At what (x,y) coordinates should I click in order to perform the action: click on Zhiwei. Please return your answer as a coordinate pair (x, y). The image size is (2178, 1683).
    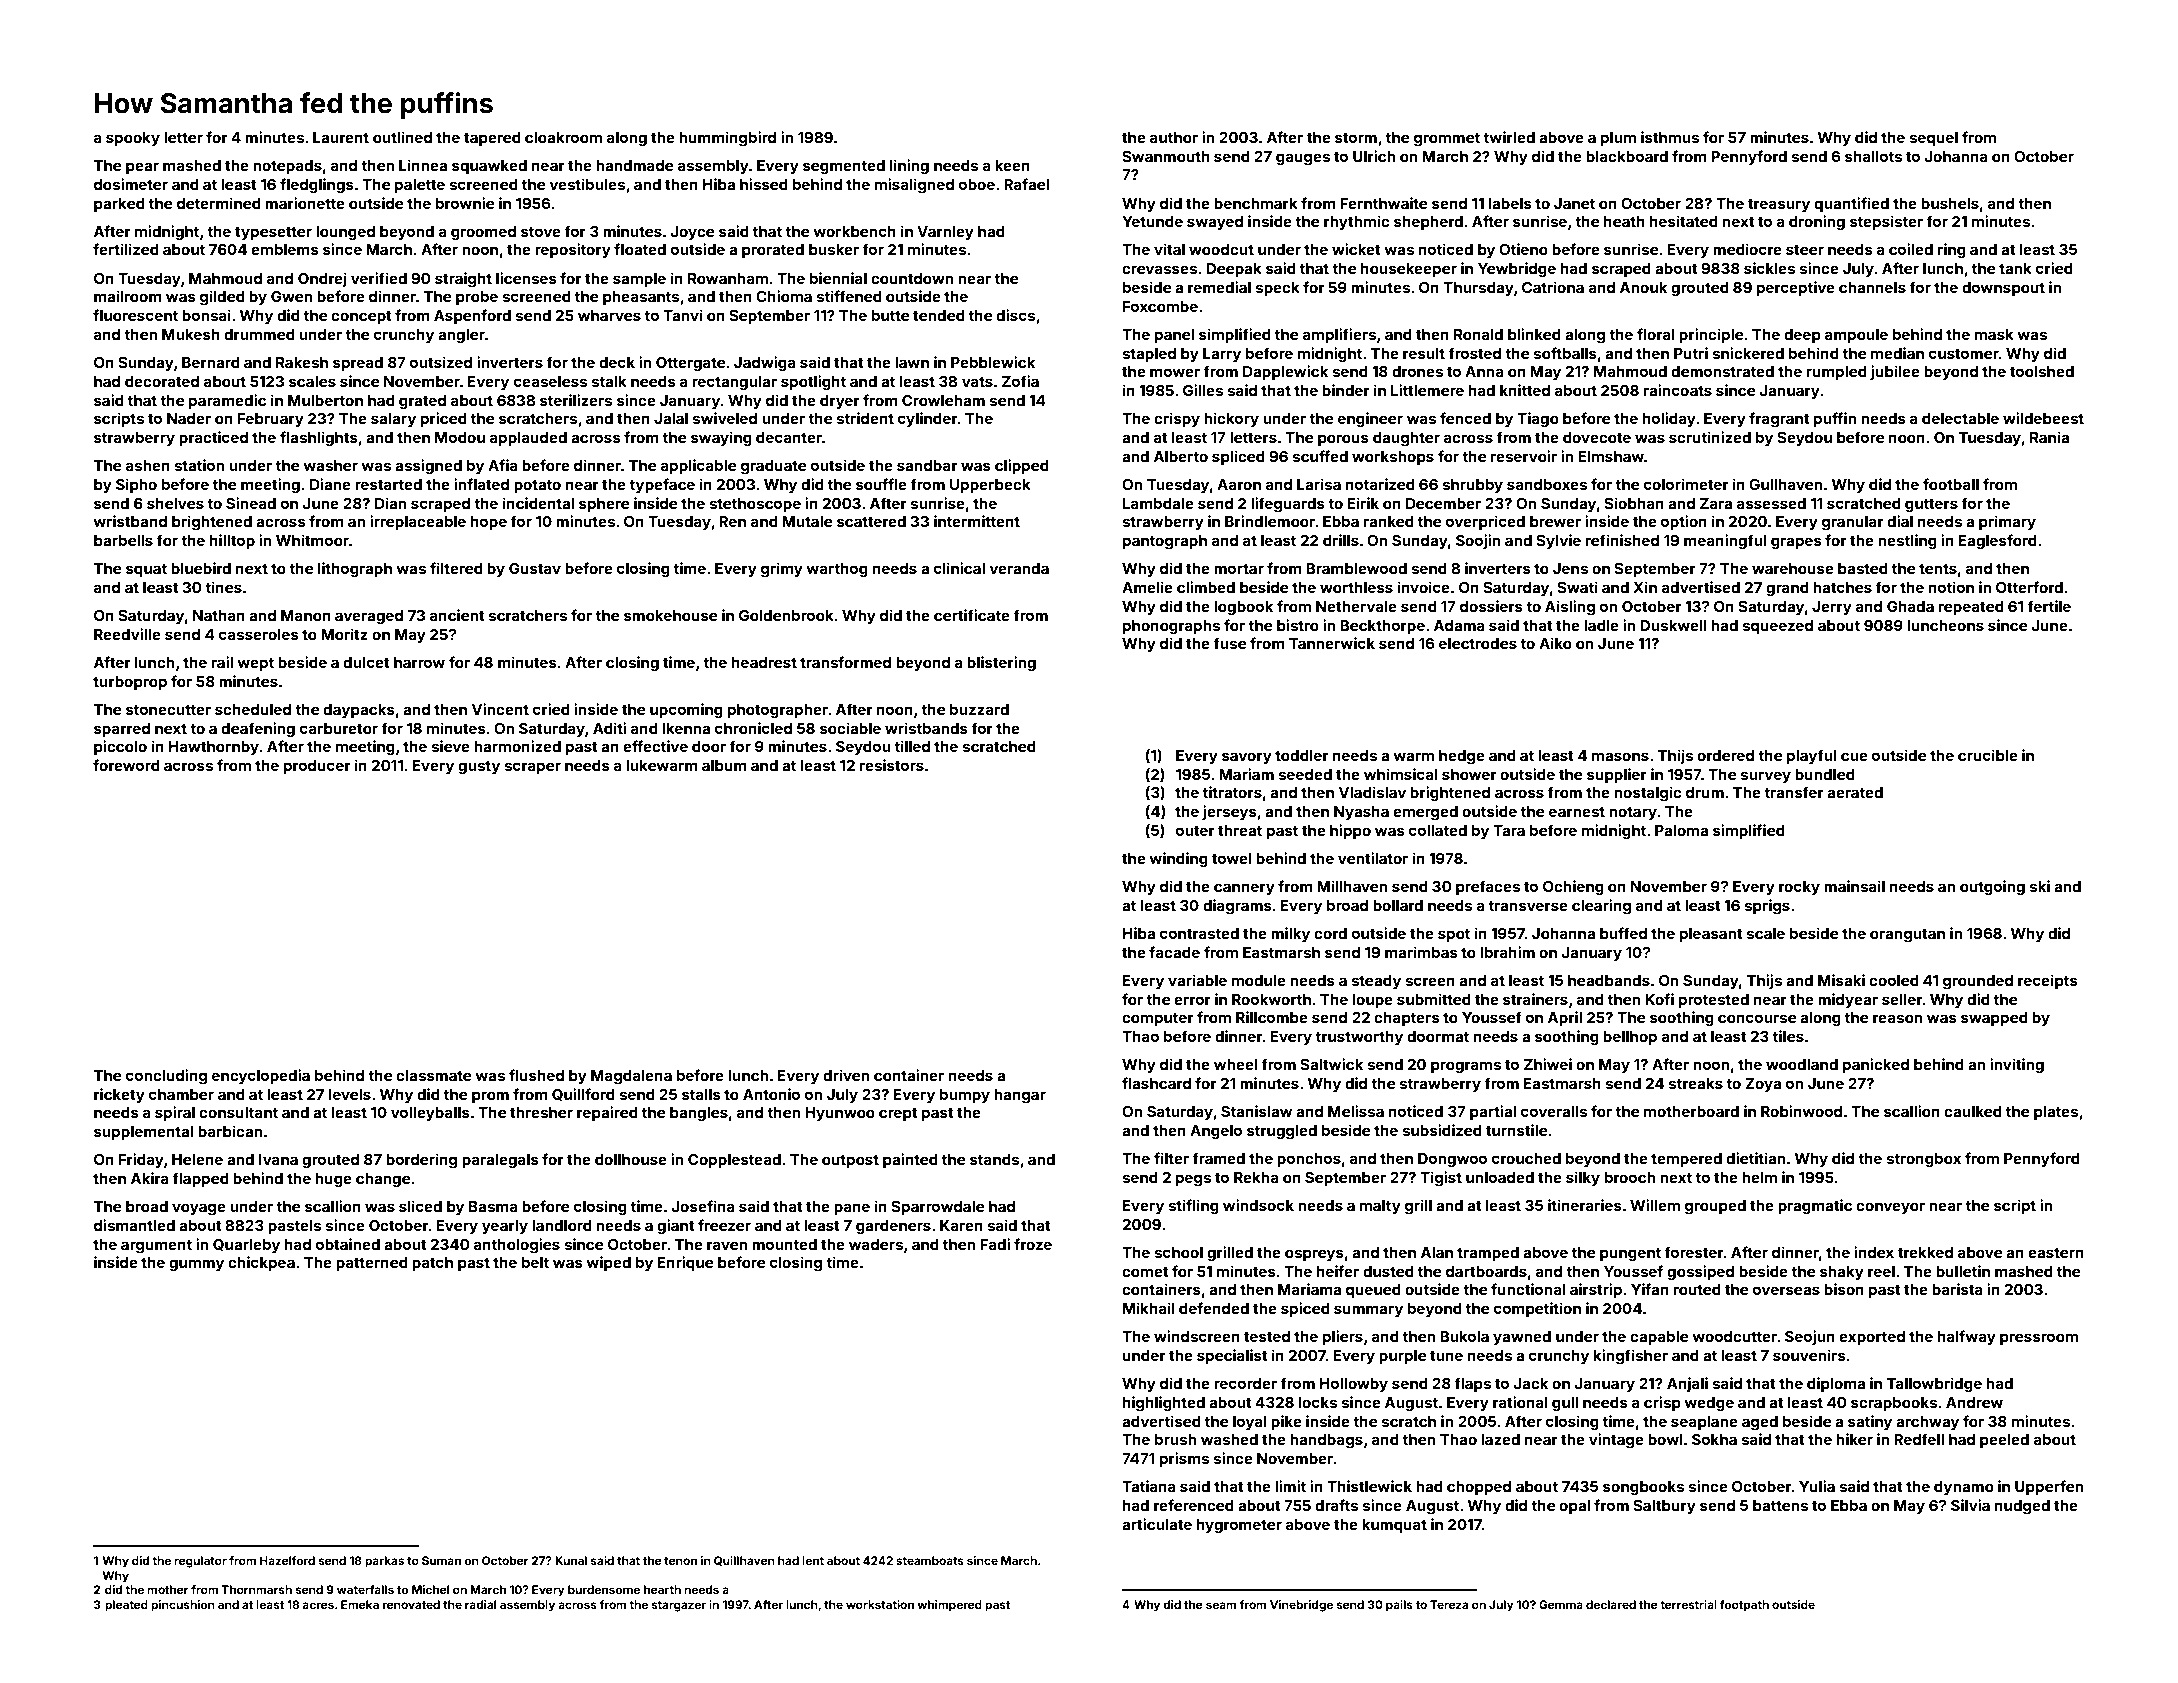
    Looking at the image, I should click on (1548, 1064).
